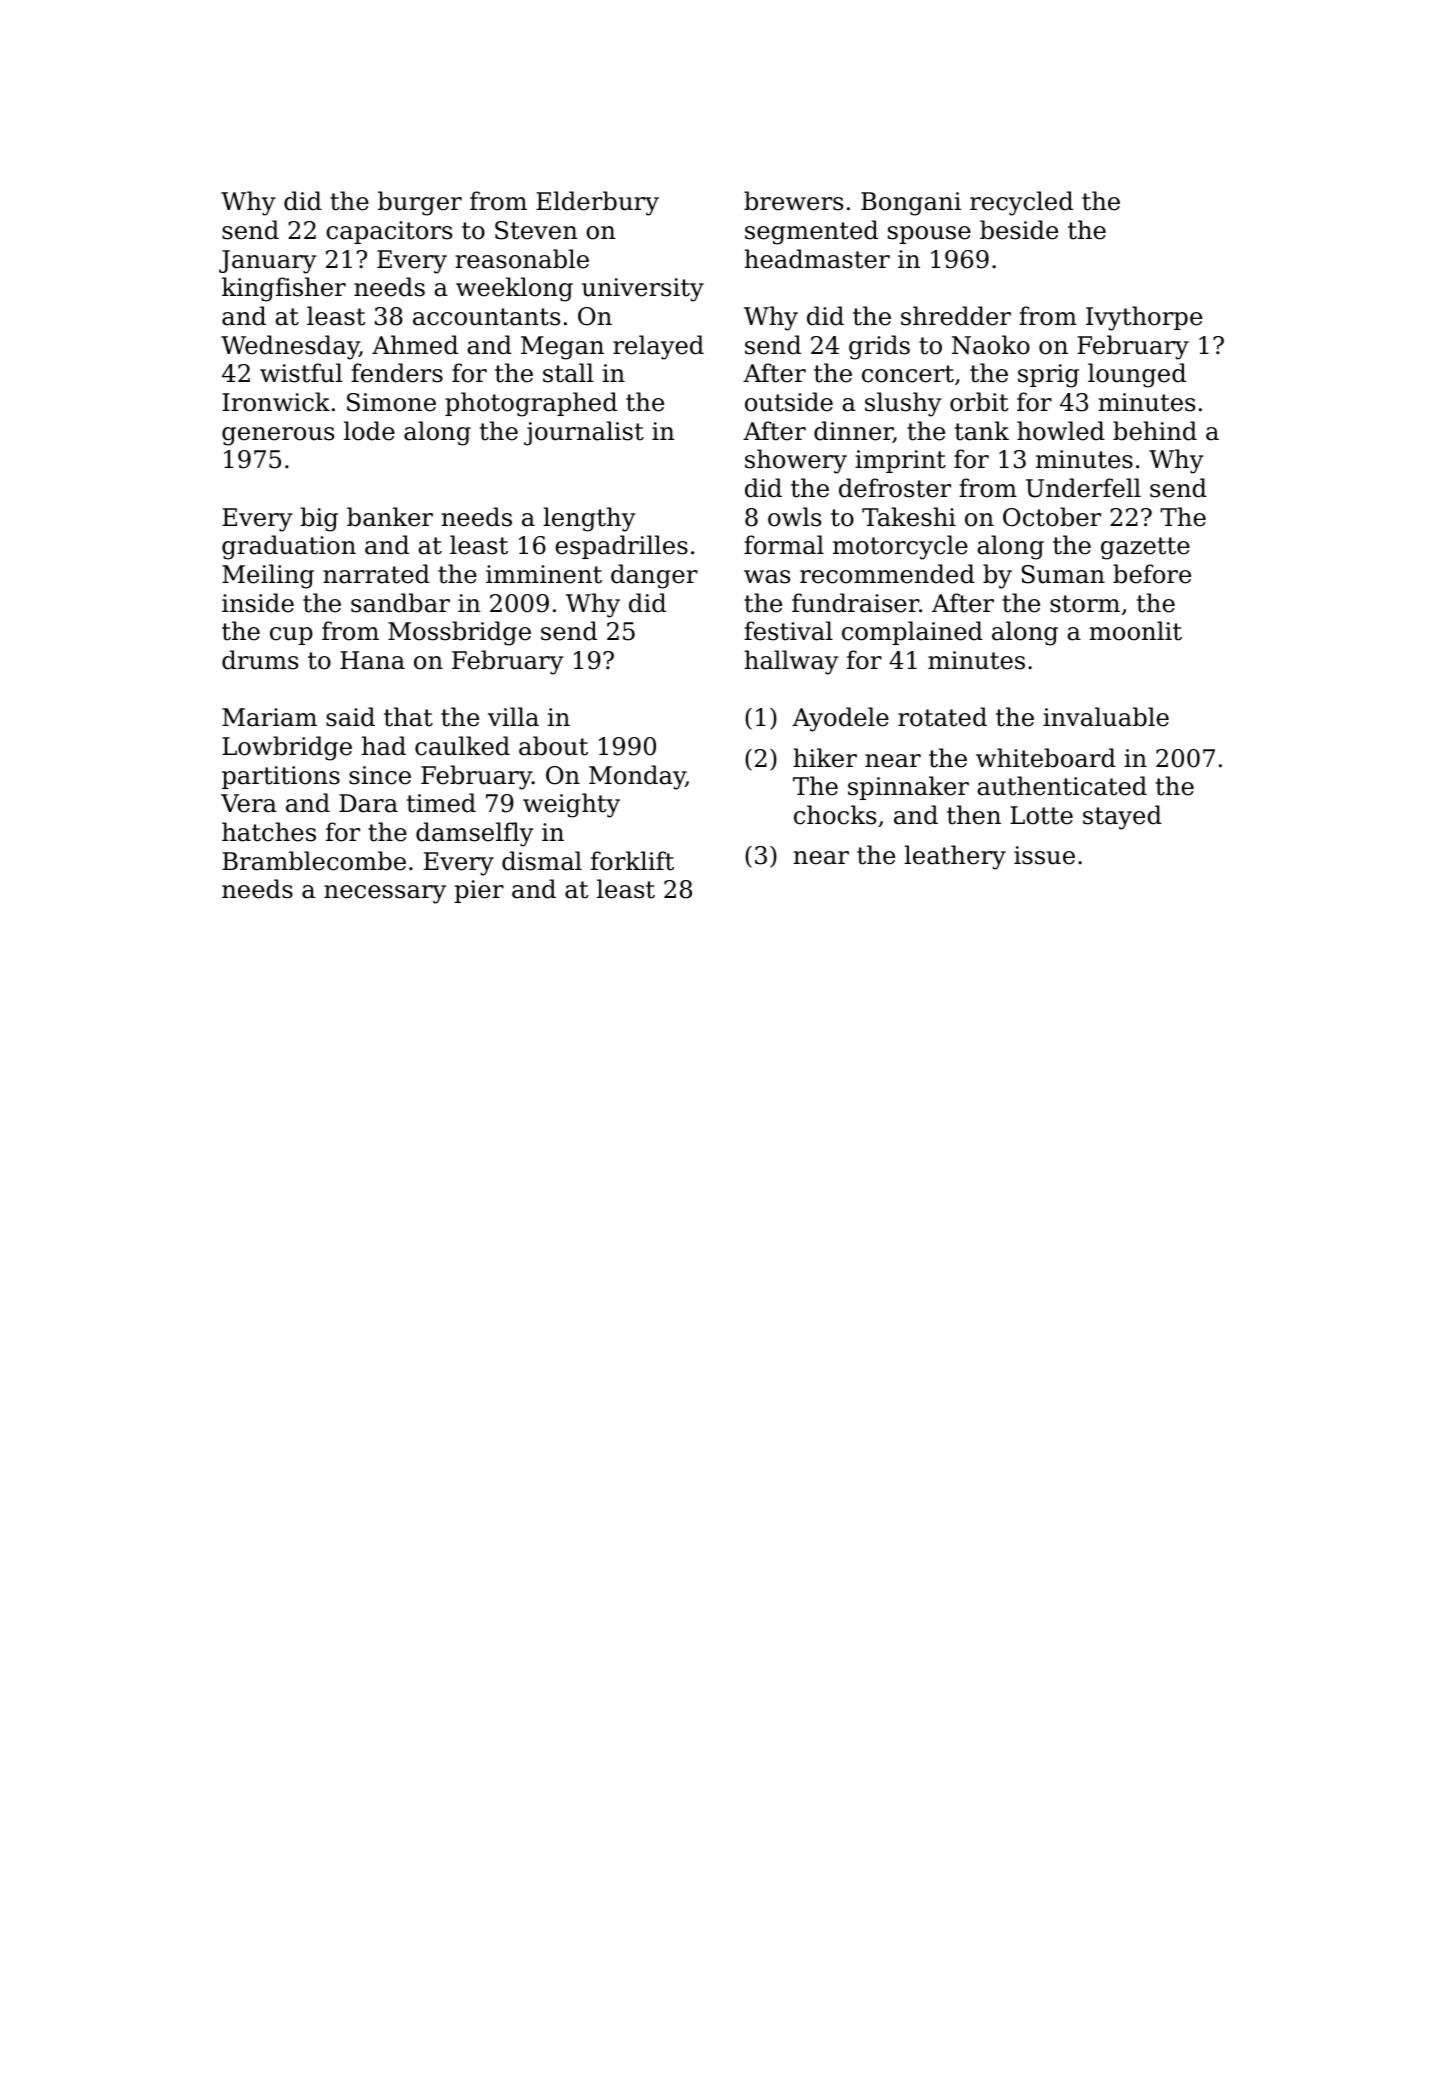  I want to click on January, so click(268, 262).
